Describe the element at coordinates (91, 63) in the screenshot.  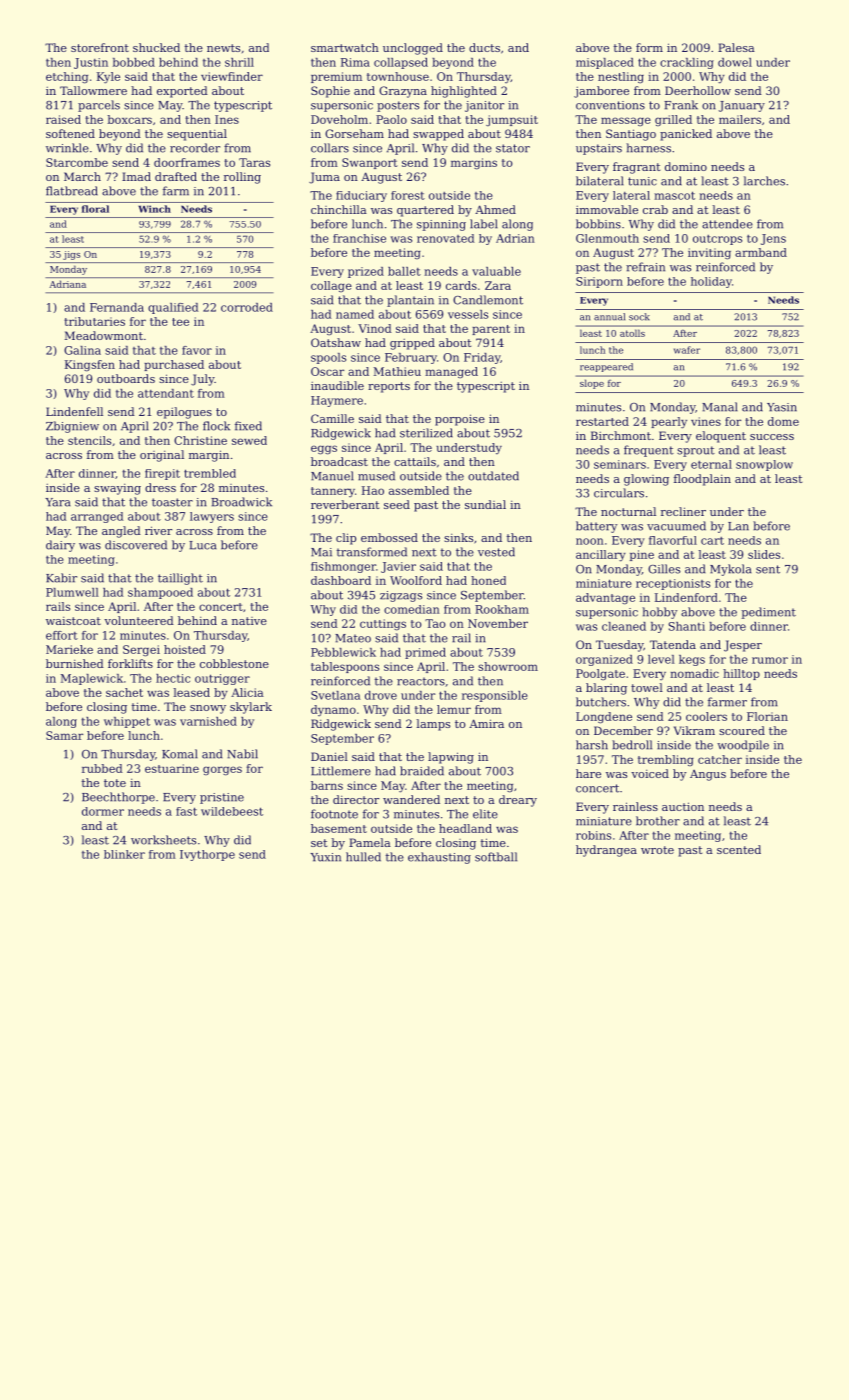
I see `Justin` at that location.
